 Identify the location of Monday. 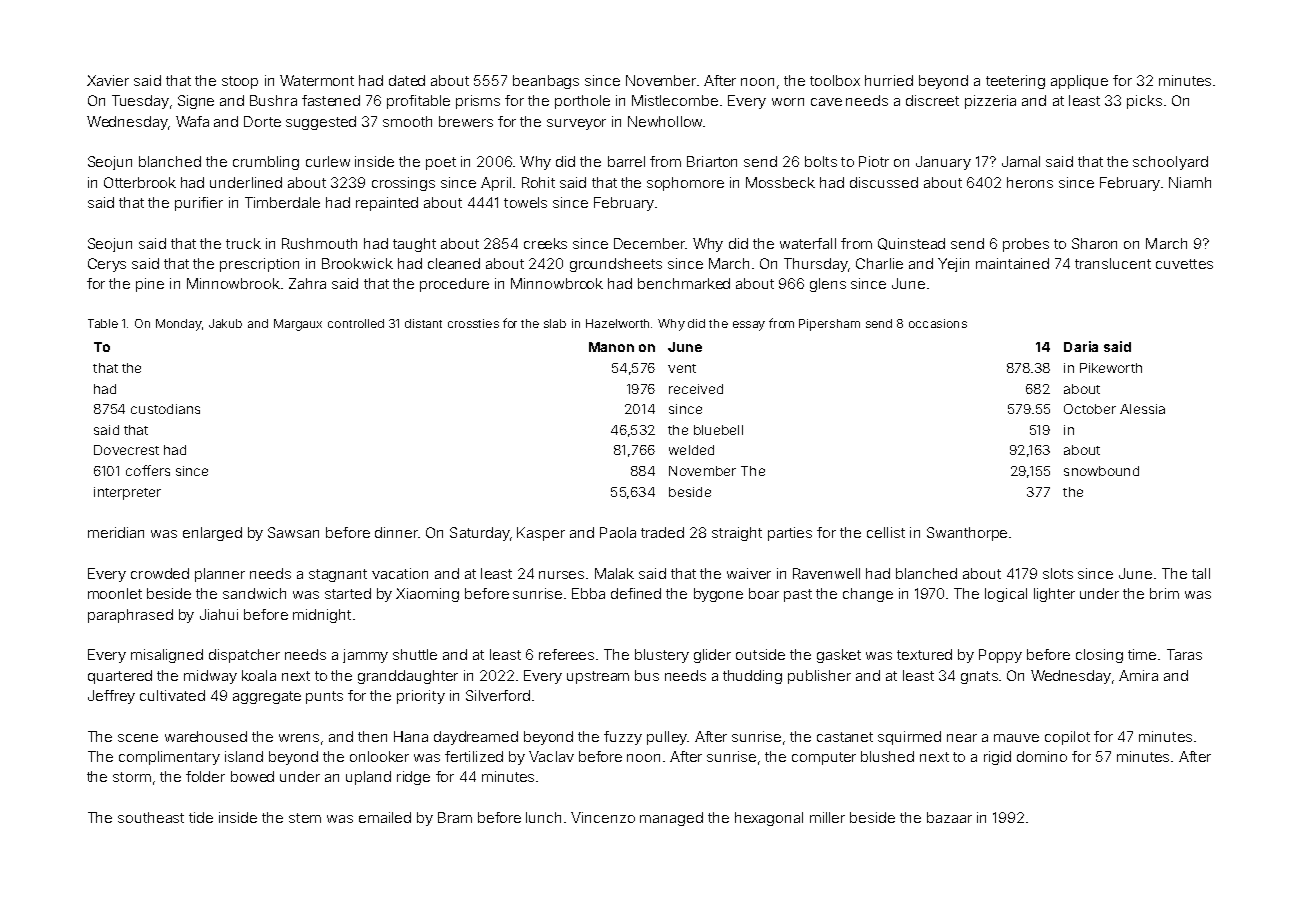
(179, 325).
